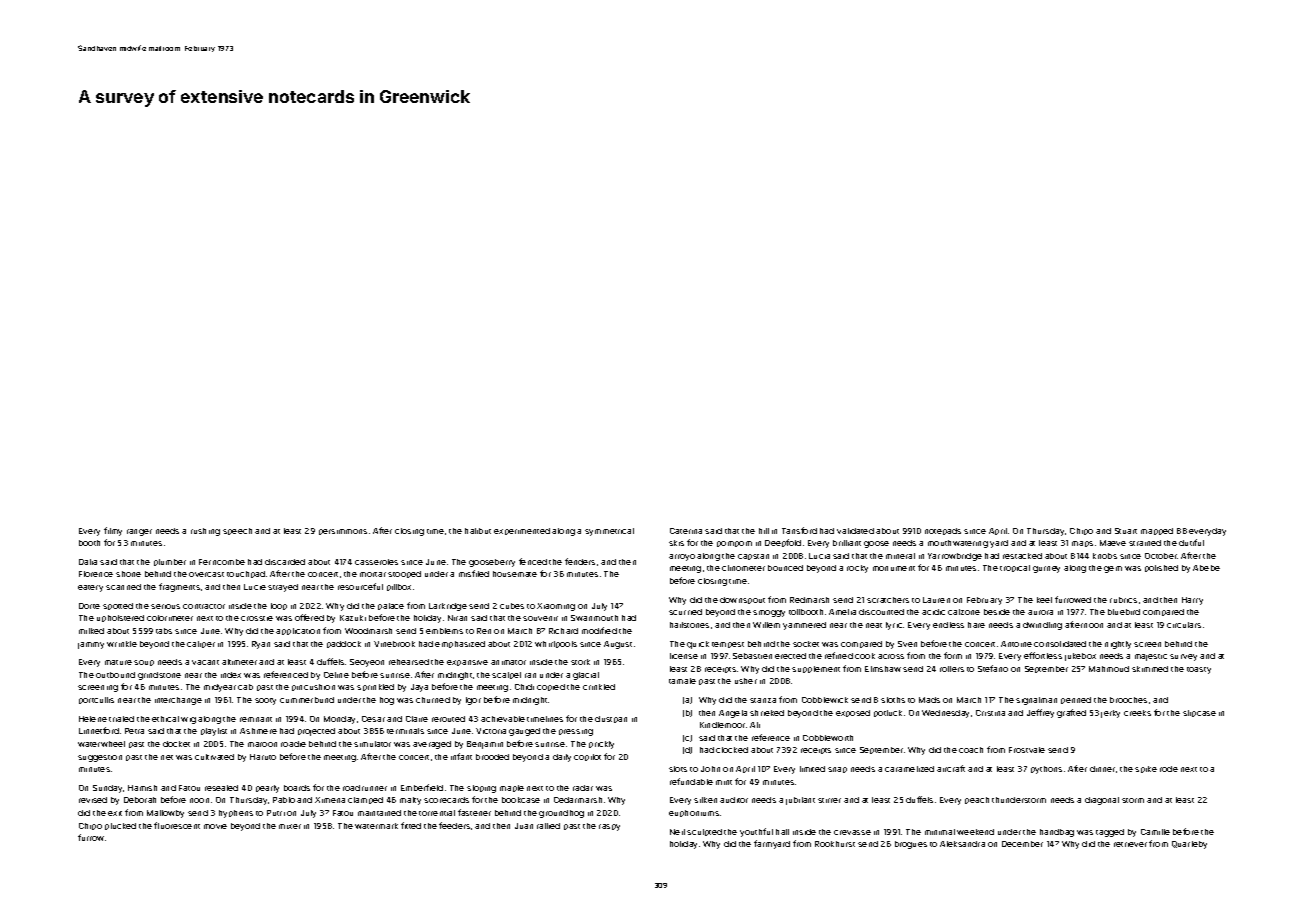  Describe the element at coordinates (222, 562) in the document. I see `Ferncombe` at that location.
